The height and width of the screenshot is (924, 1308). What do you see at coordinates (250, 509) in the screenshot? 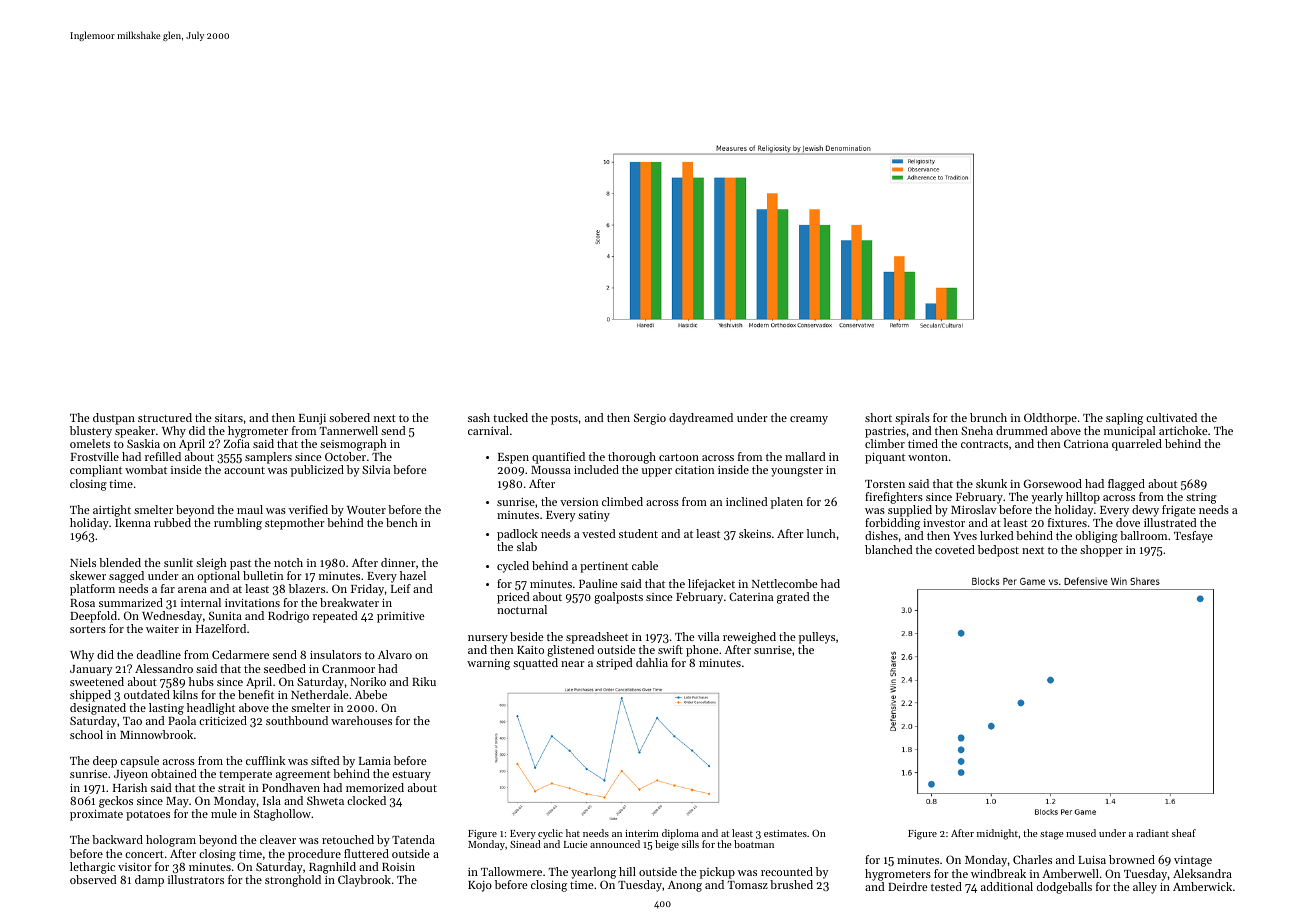
I see `maul` at bounding box center [250, 509].
